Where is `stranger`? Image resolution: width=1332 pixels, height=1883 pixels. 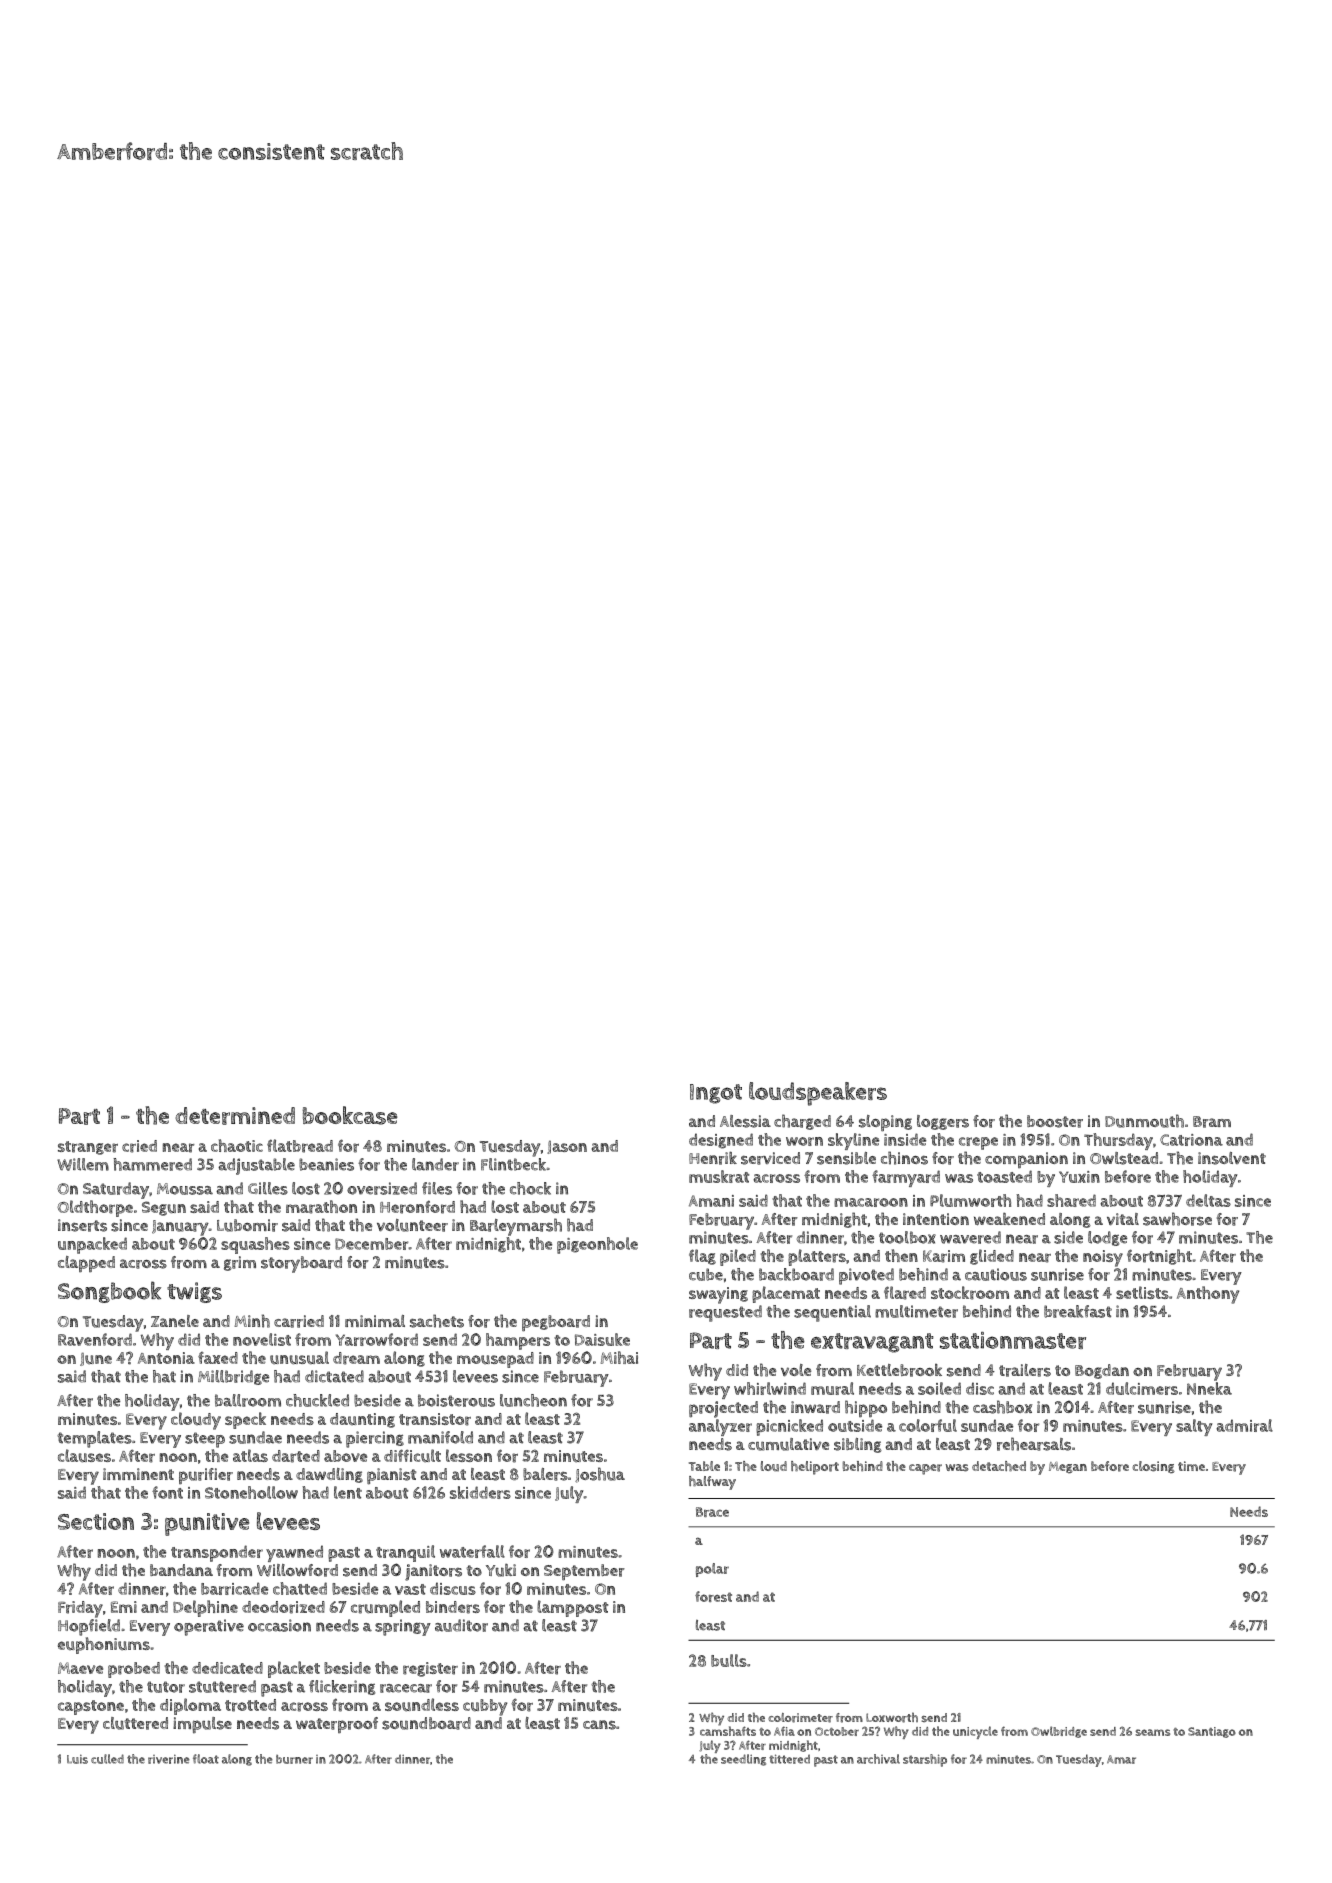
stranger is located at coordinates (88, 1148).
